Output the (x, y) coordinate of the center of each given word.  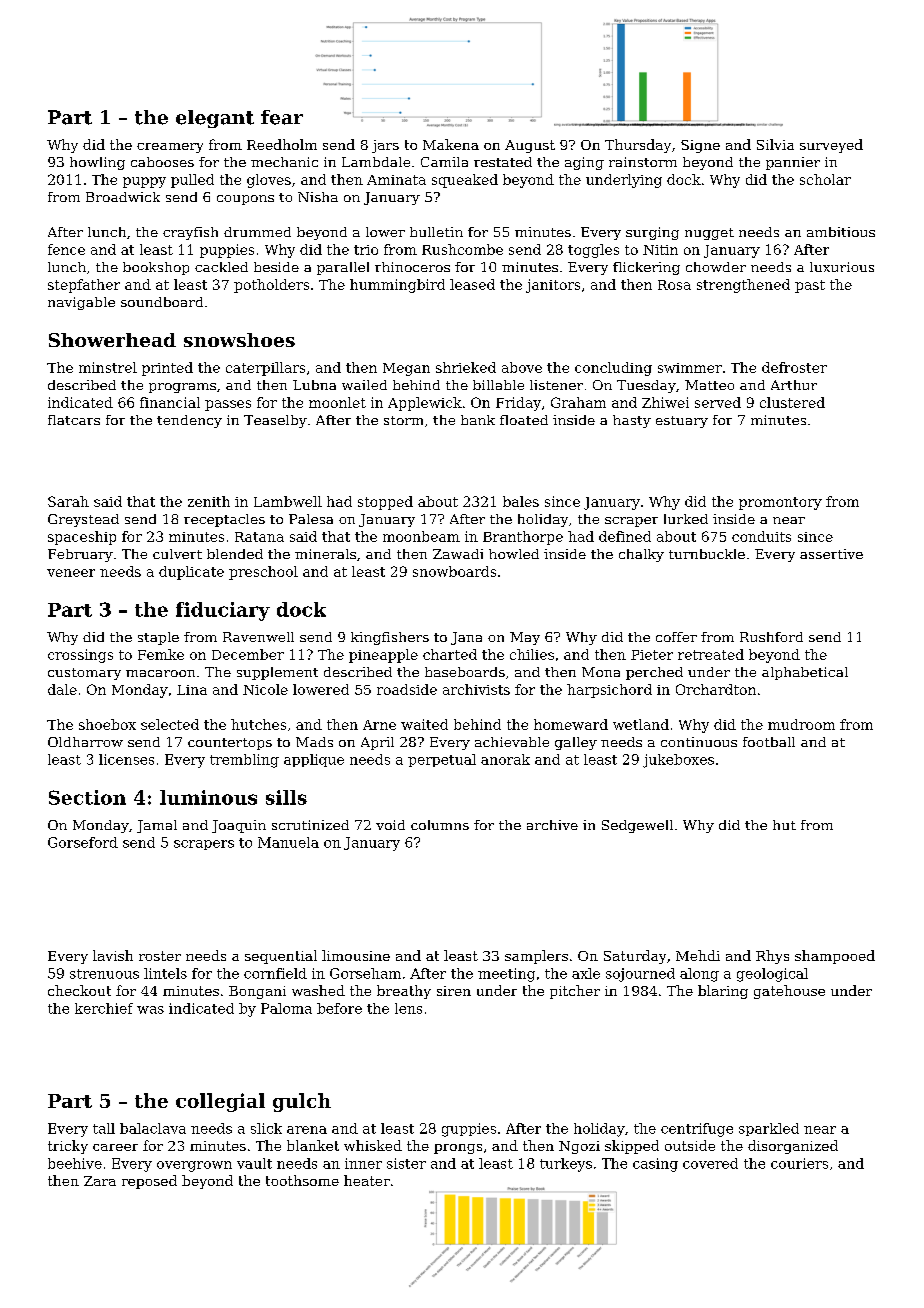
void (390, 825)
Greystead (83, 520)
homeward (571, 724)
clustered (792, 402)
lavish (113, 955)
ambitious (841, 232)
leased (472, 284)
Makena (451, 144)
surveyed (831, 146)
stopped (385, 503)
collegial (220, 1102)
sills (286, 797)
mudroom (801, 724)
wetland (641, 724)
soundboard (162, 302)
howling (97, 163)
